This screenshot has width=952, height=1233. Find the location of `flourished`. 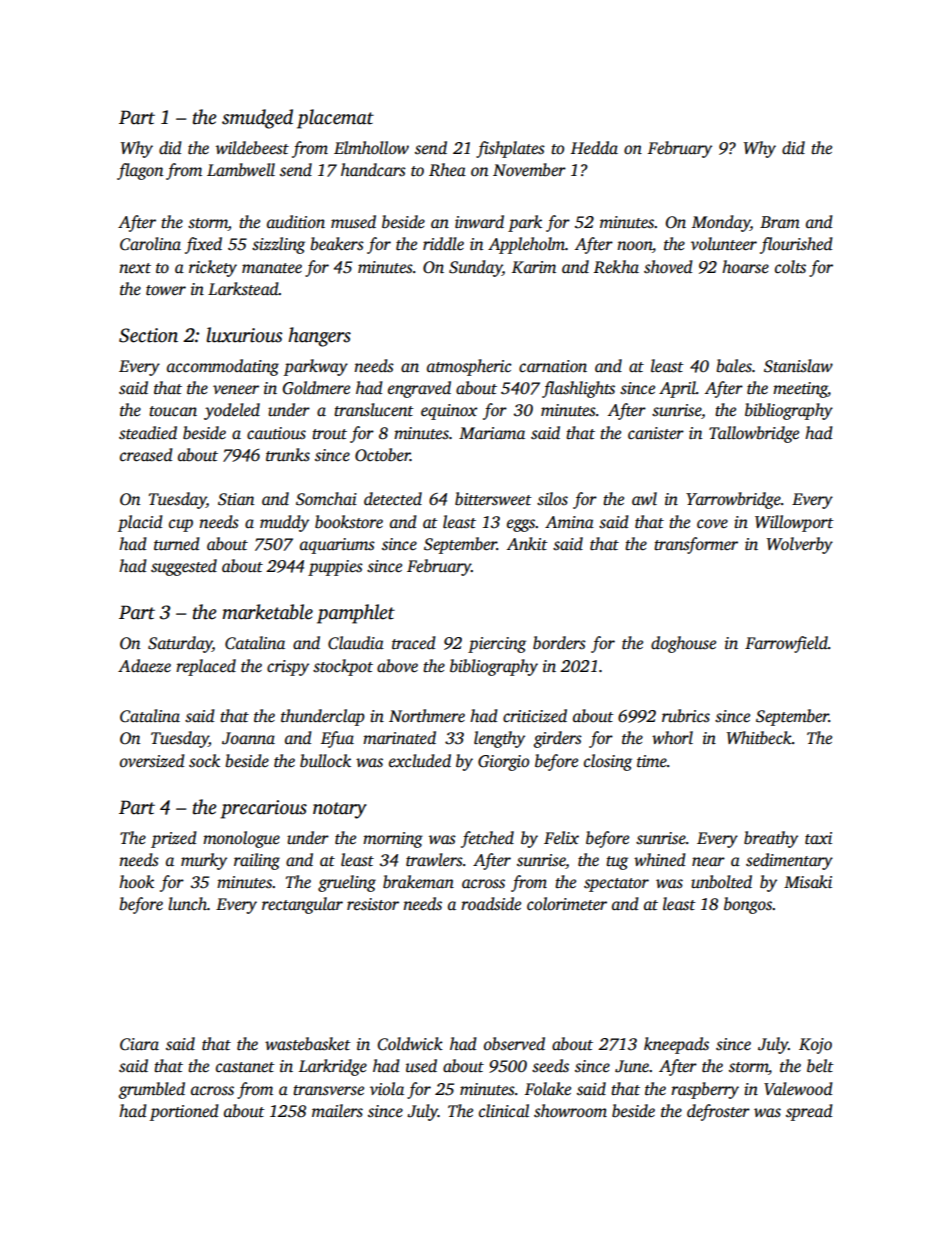

flourished is located at coordinates (796, 245).
